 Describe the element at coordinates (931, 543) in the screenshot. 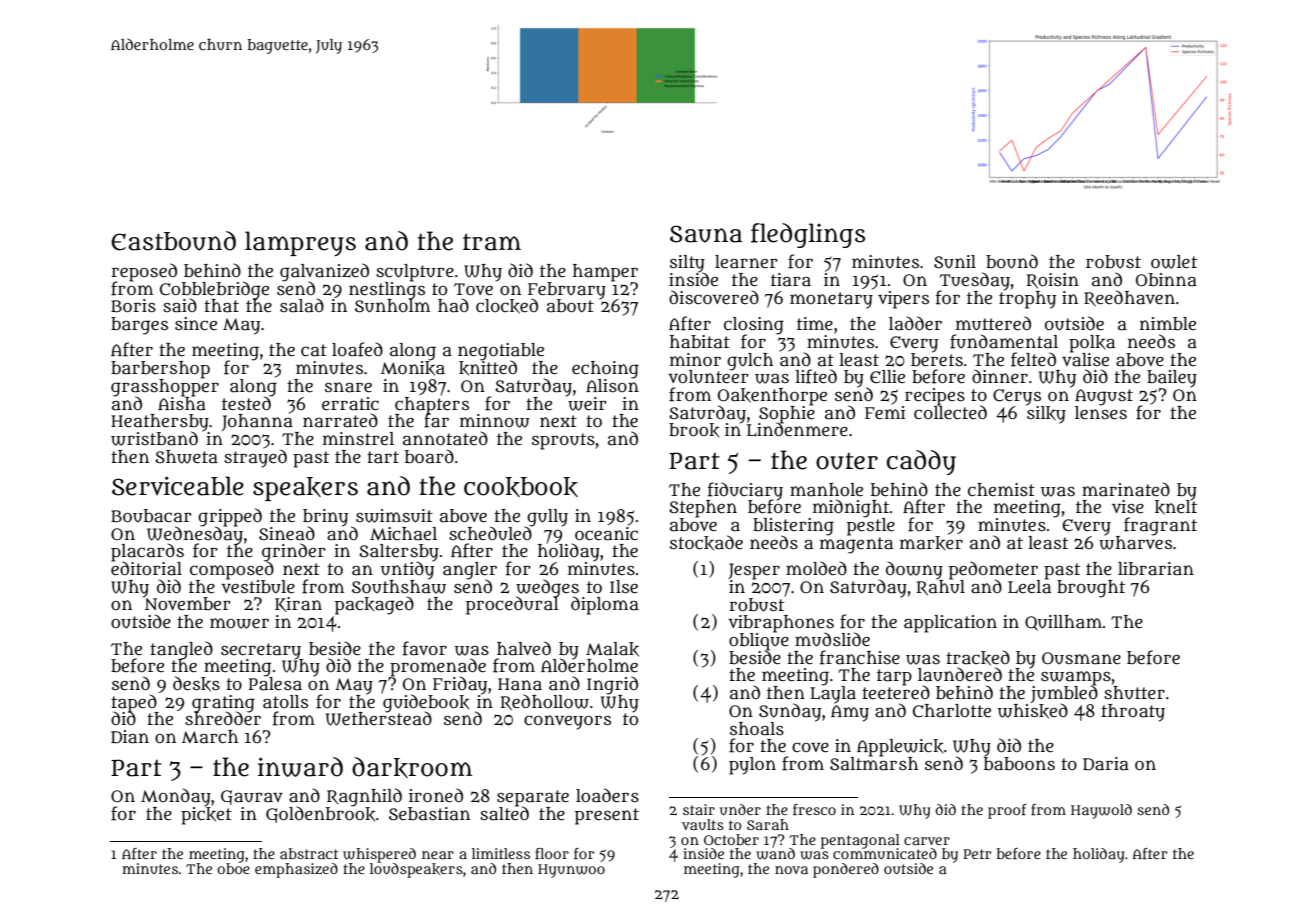

I see `marker` at that location.
